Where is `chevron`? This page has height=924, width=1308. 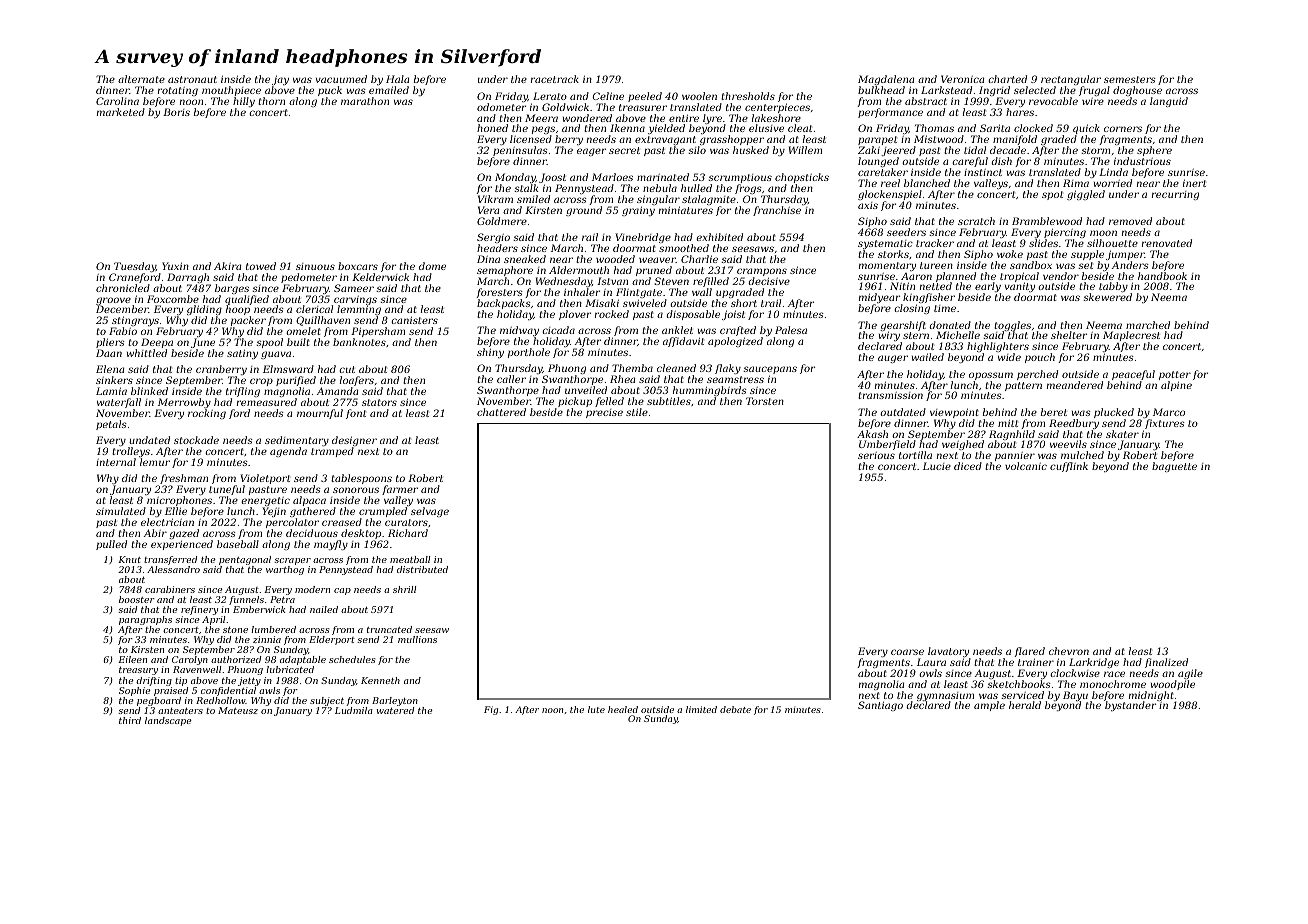
chevron is located at coordinates (1069, 651).
